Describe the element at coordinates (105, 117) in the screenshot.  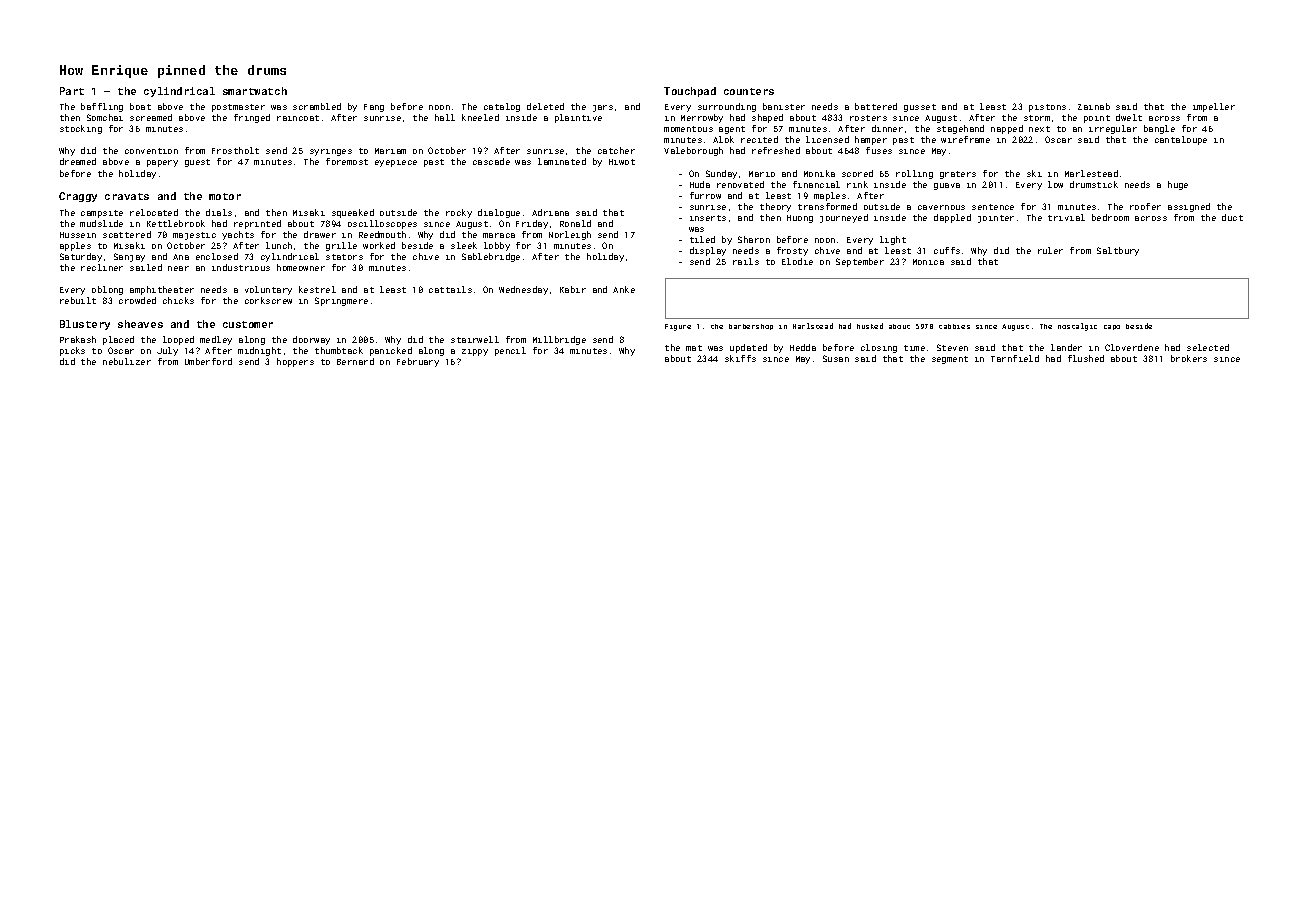
I see `Somchai` at that location.
